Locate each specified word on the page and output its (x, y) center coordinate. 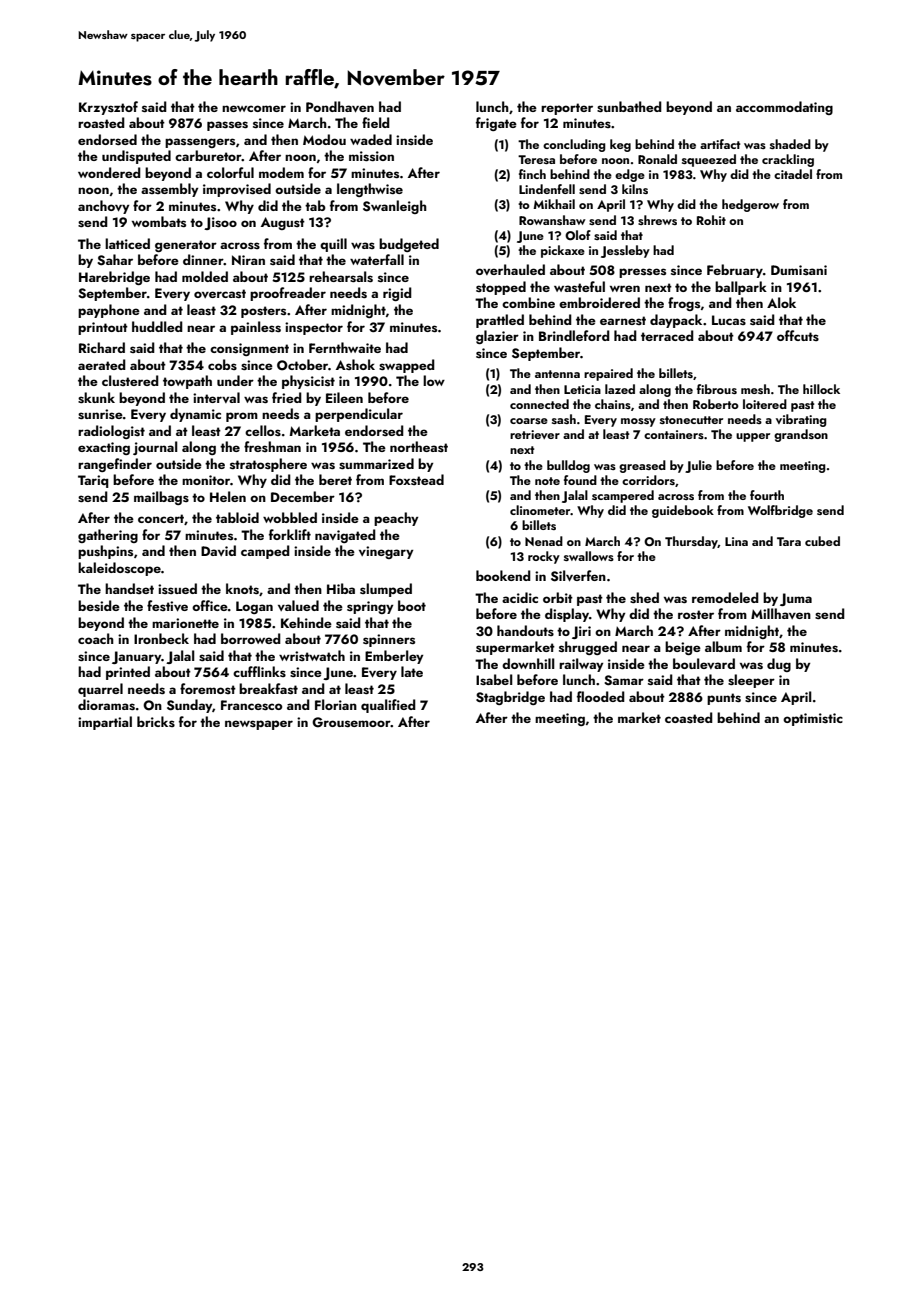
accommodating (784, 108)
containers (674, 434)
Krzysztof (108, 108)
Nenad (544, 541)
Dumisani (799, 270)
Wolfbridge (780, 511)
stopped (501, 288)
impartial (105, 723)
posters (263, 312)
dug (779, 665)
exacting (104, 448)
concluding (574, 145)
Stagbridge (510, 698)
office (210, 605)
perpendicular (359, 415)
